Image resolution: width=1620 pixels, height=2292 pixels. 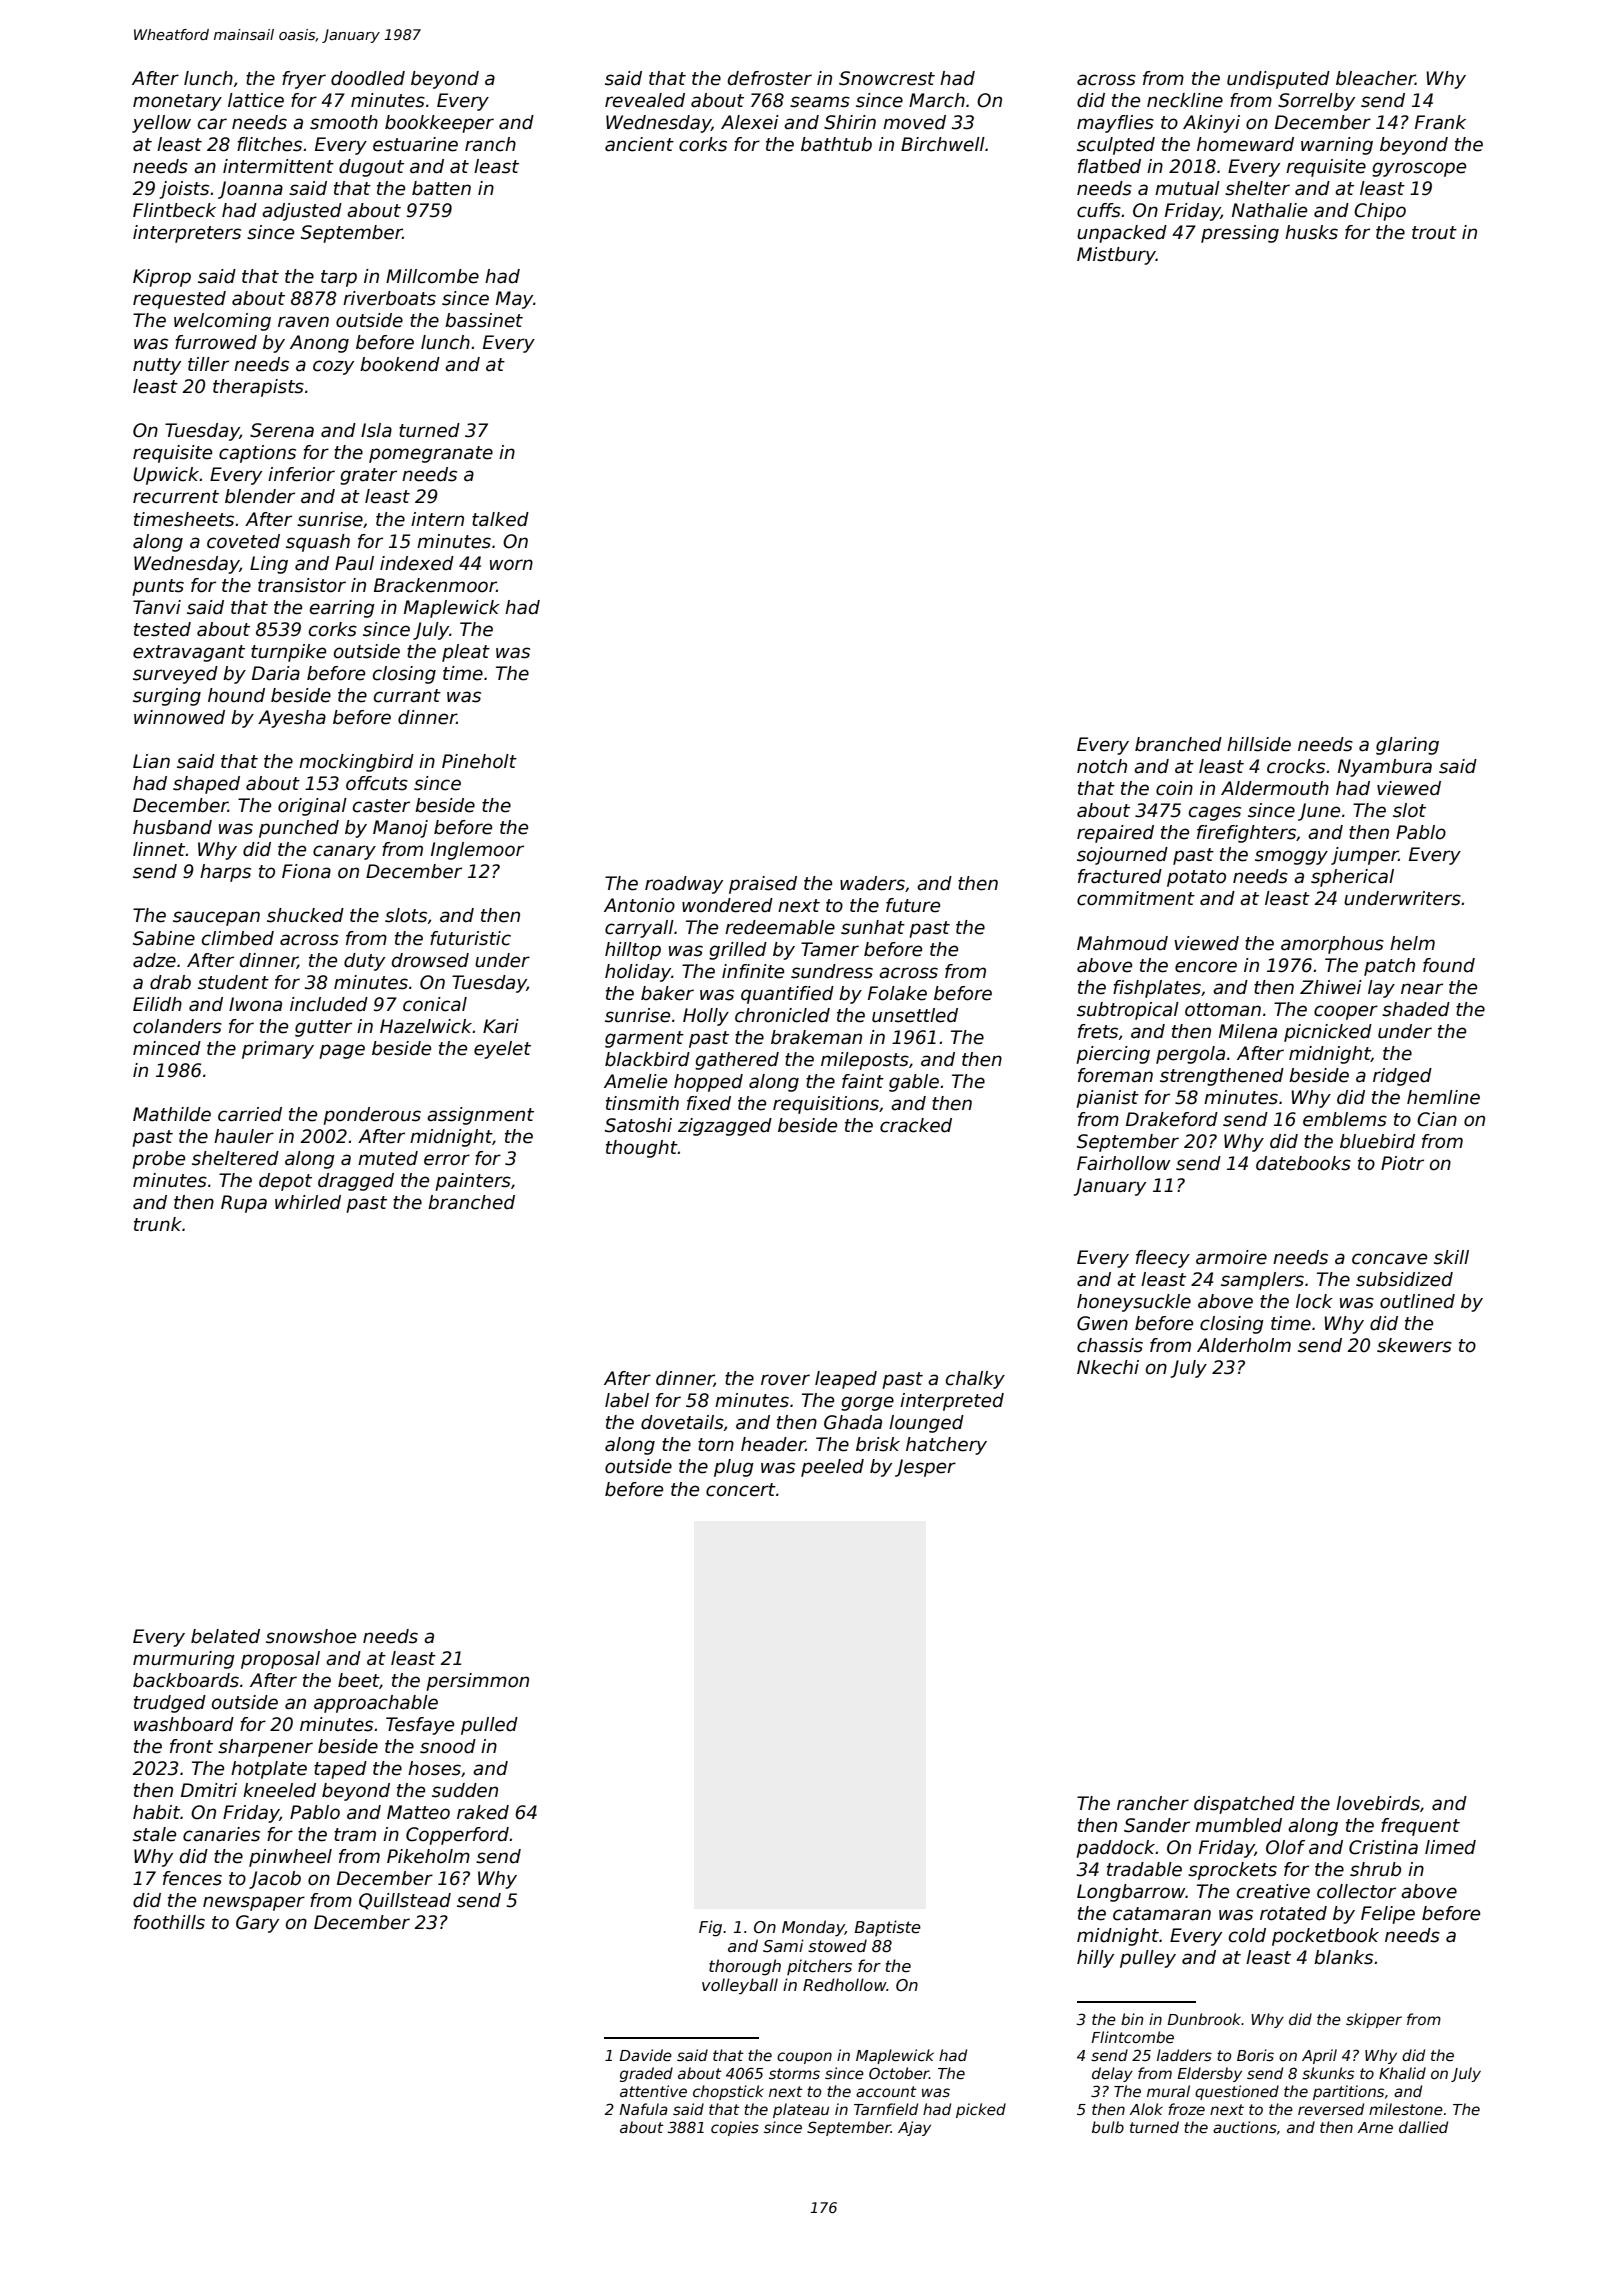 I want to click on Nafula, so click(x=643, y=2109).
